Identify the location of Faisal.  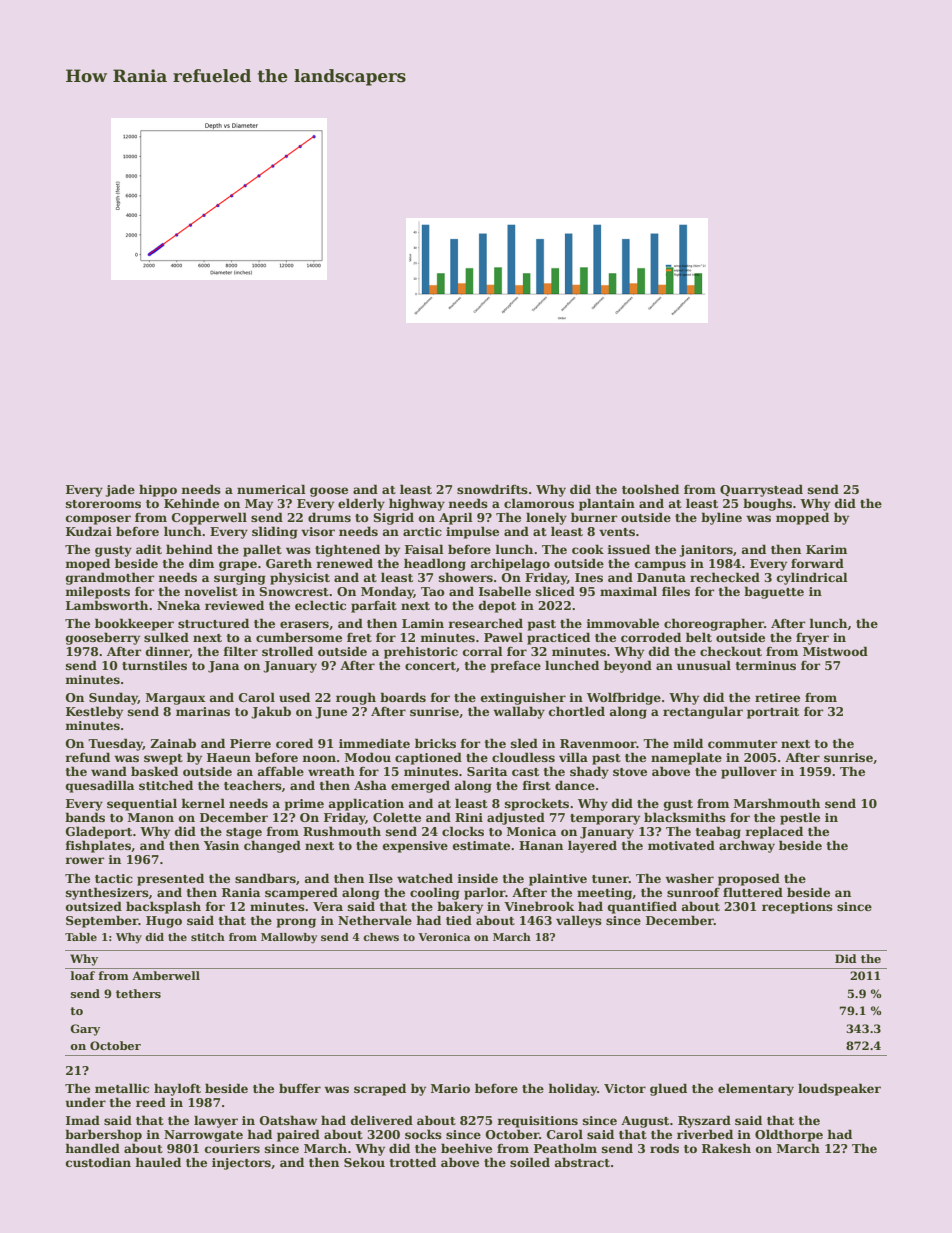
(424, 549).
